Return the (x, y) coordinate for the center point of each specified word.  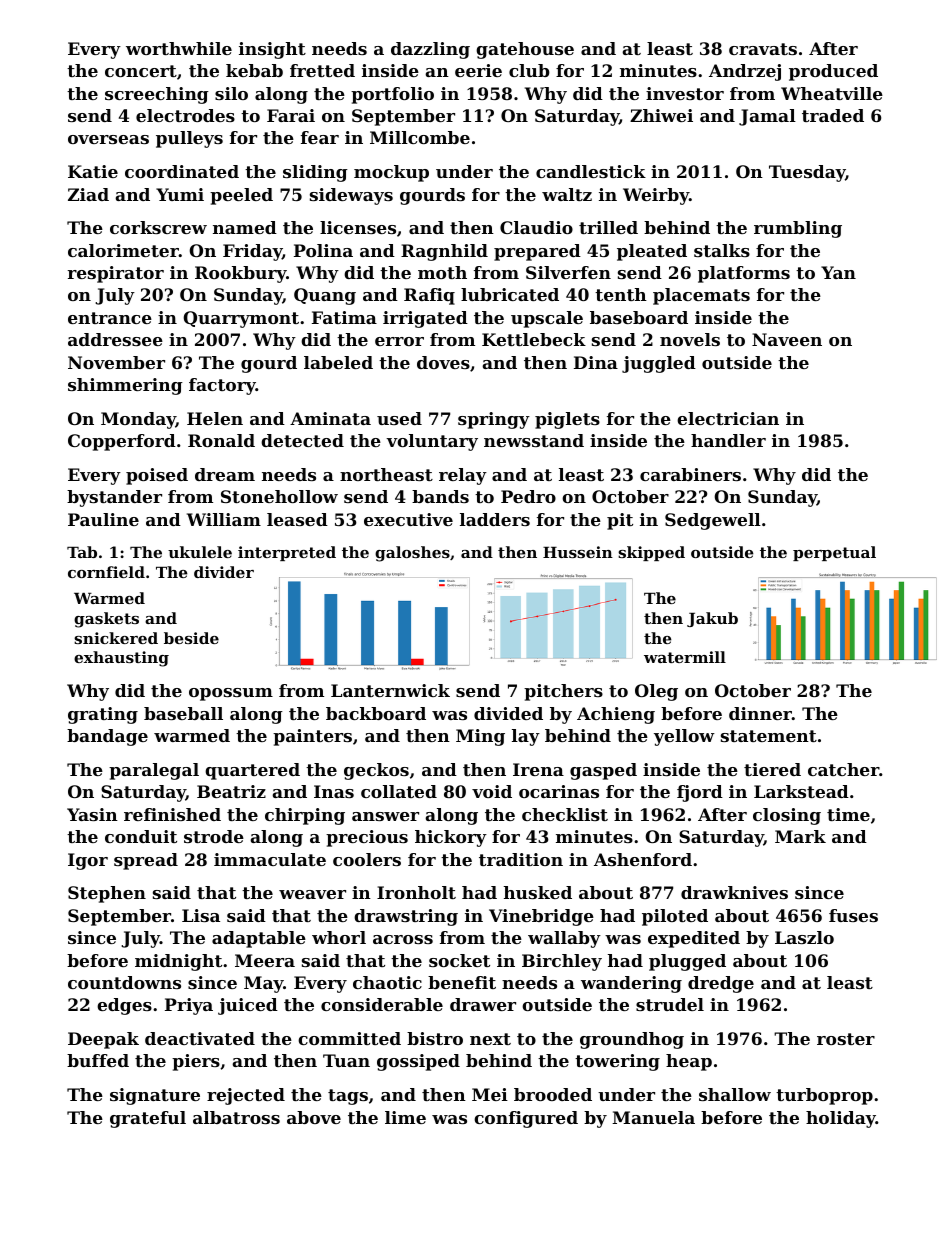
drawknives (734, 892)
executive (408, 519)
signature (155, 1096)
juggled (659, 364)
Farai (291, 115)
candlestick (591, 171)
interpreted (287, 553)
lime (405, 1117)
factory (222, 386)
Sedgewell (713, 521)
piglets (567, 420)
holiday (841, 1119)
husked (538, 892)
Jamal (767, 117)
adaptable (259, 939)
